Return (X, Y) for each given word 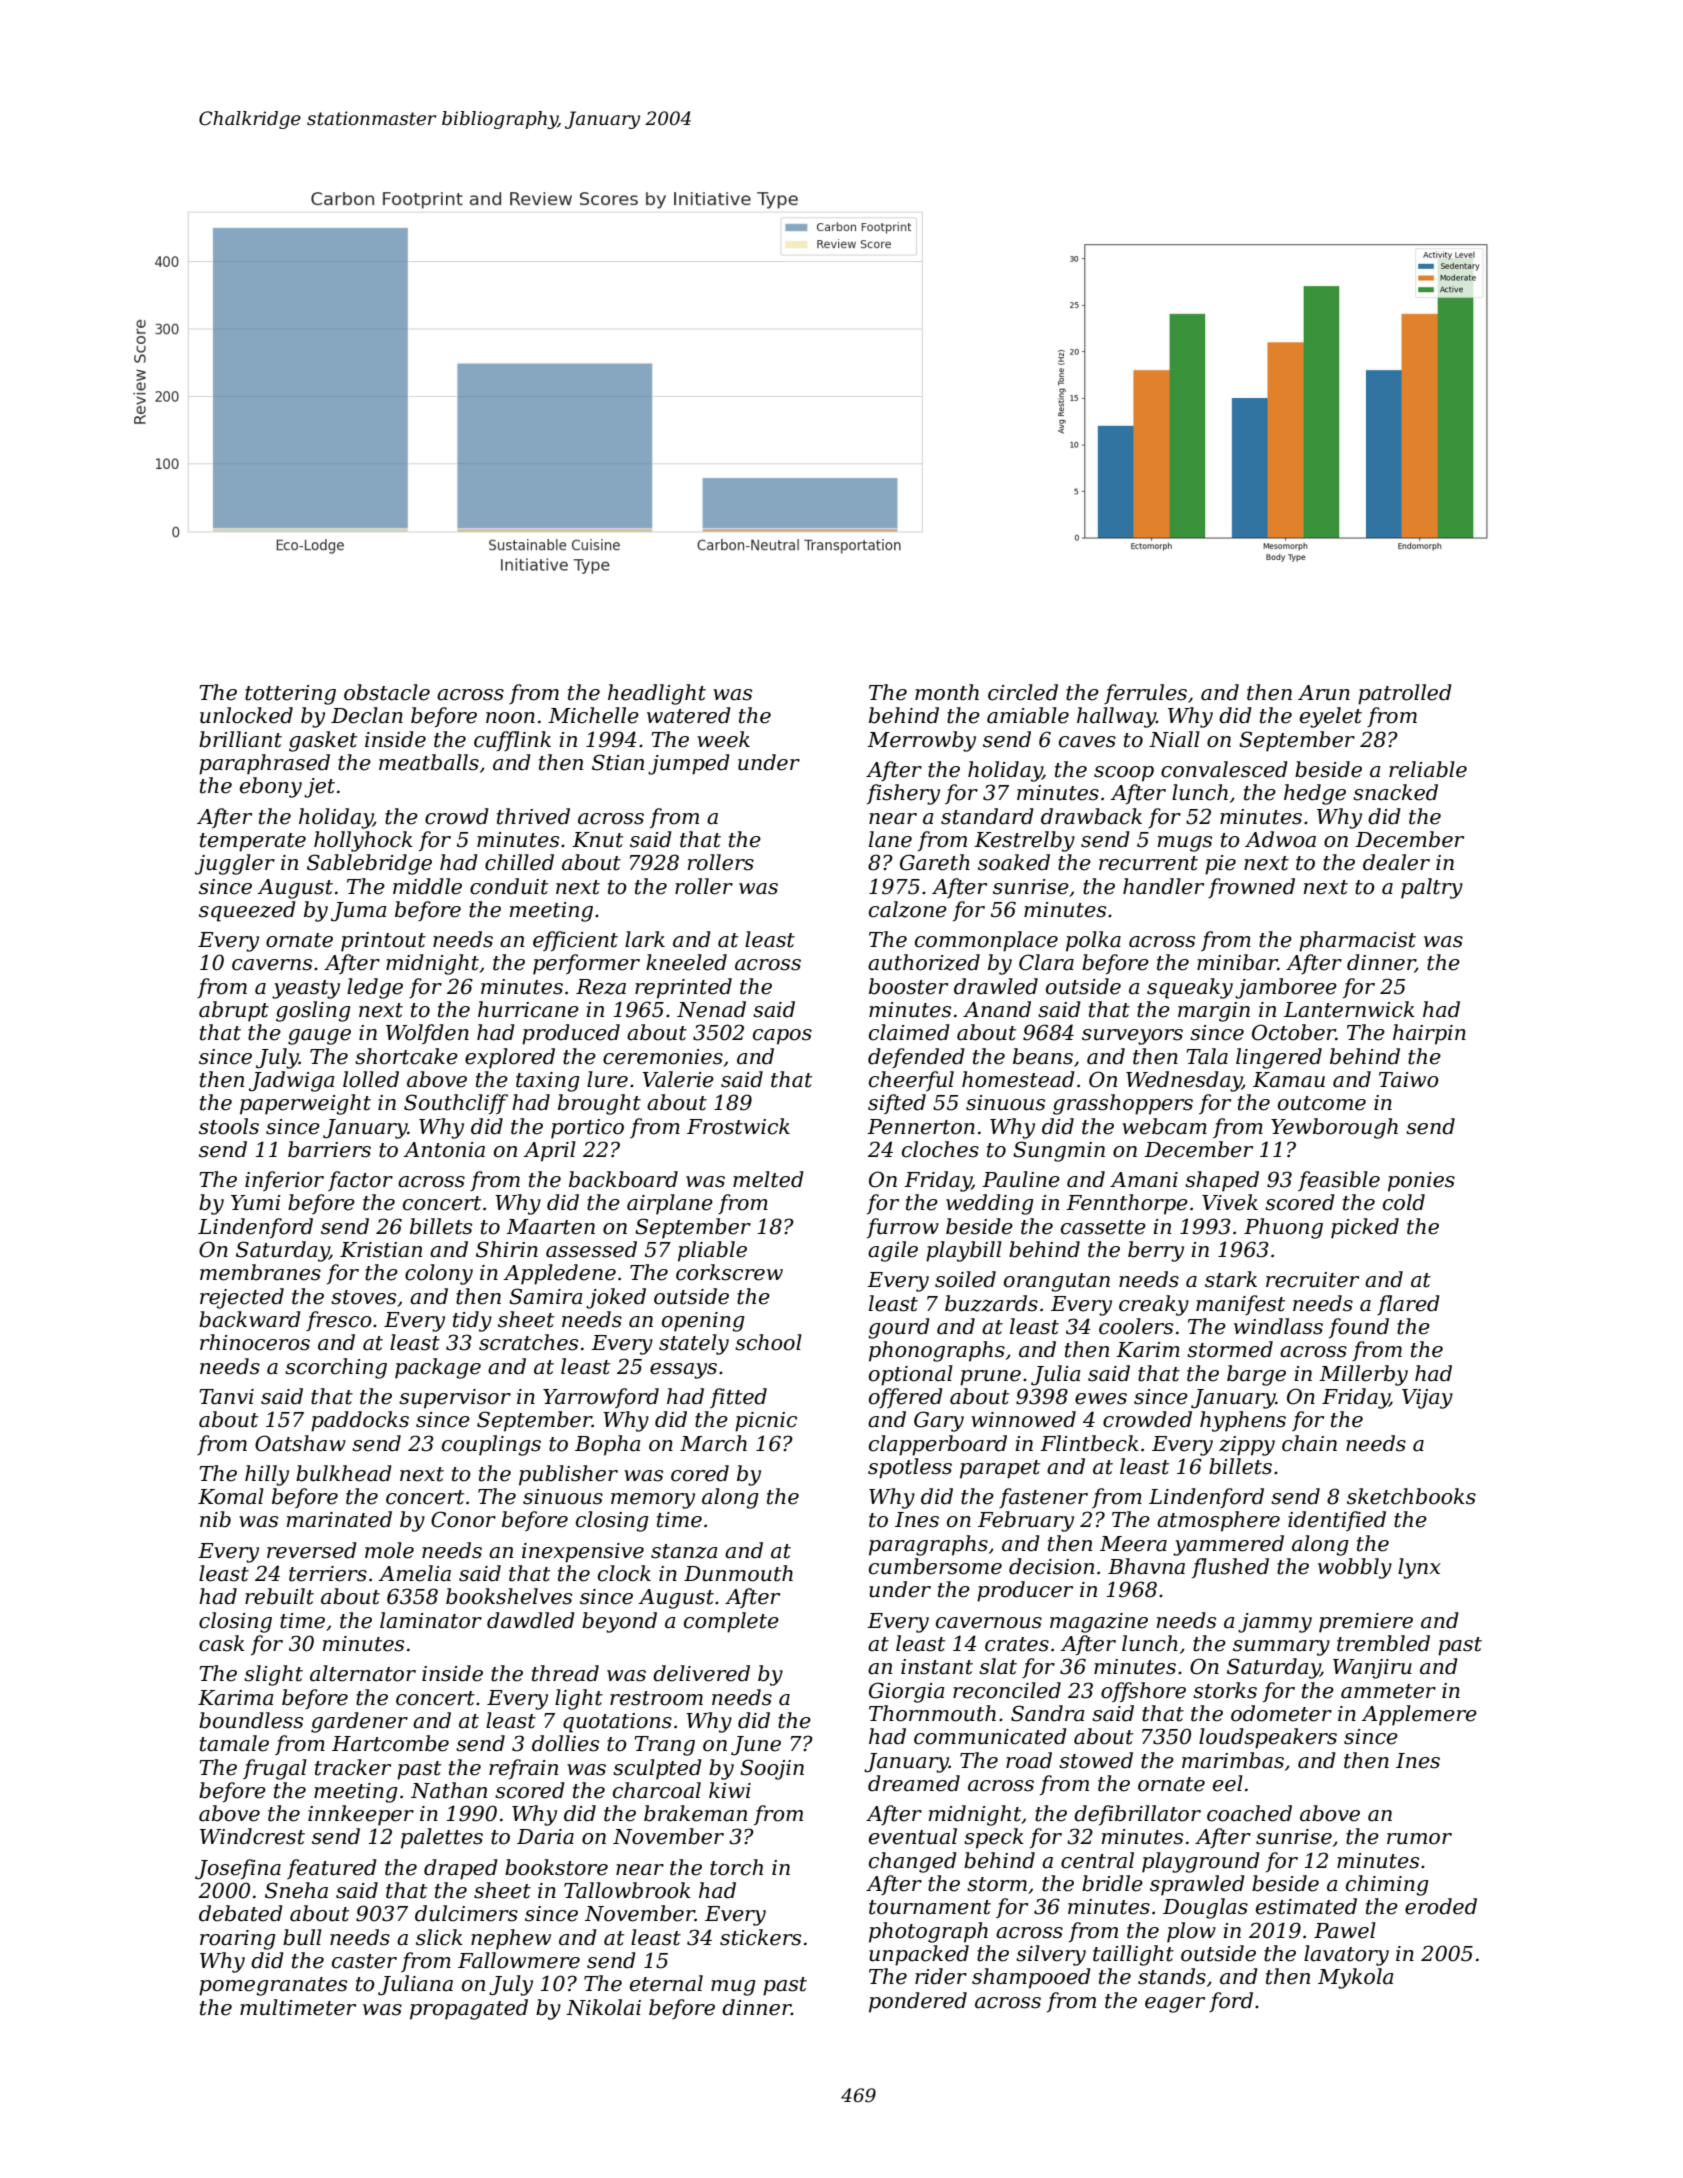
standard (987, 816)
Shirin (507, 1249)
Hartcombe (390, 1743)
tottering (290, 695)
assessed (591, 1249)
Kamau (1289, 1080)
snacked (1395, 792)
